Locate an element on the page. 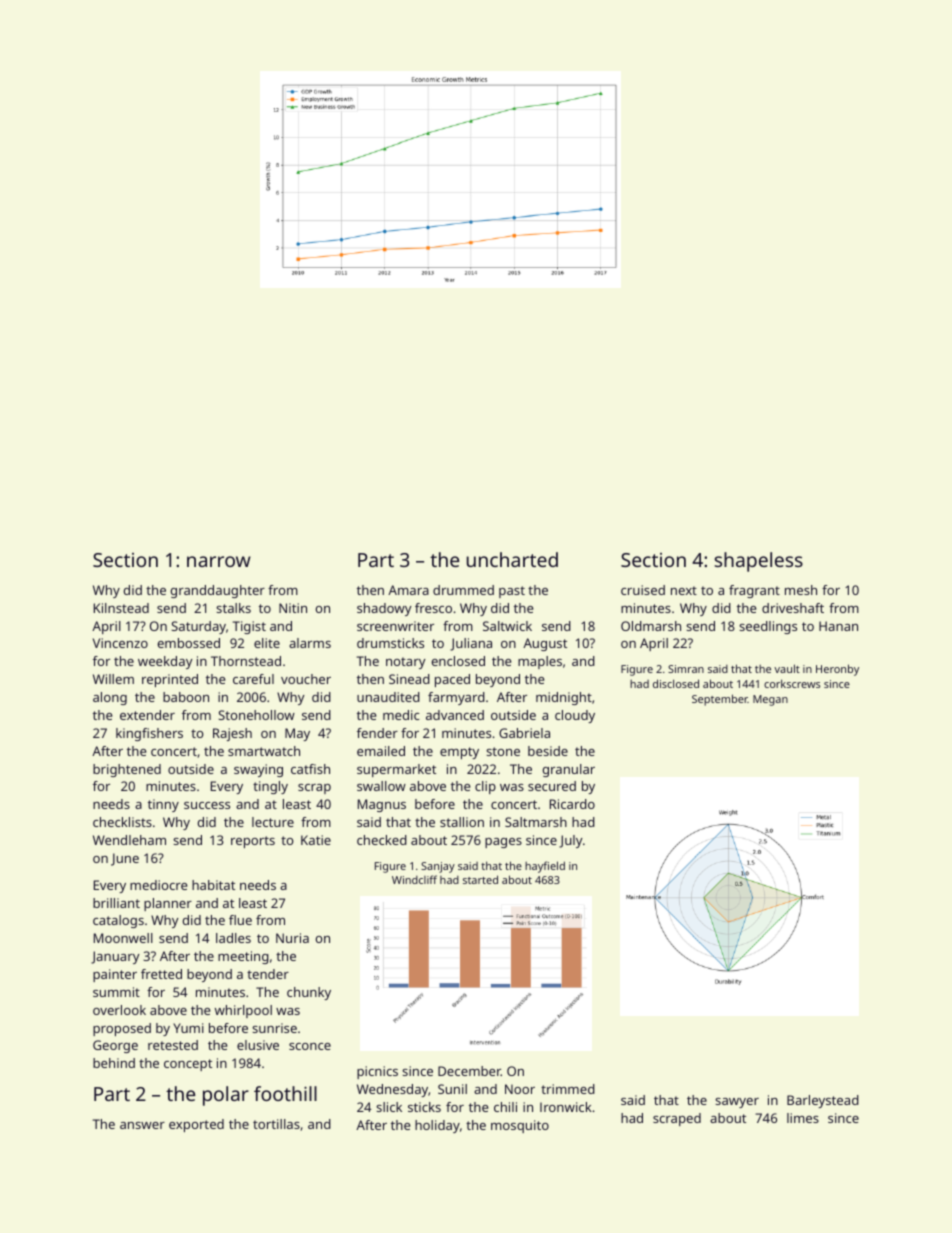  planner is located at coordinates (168, 904).
